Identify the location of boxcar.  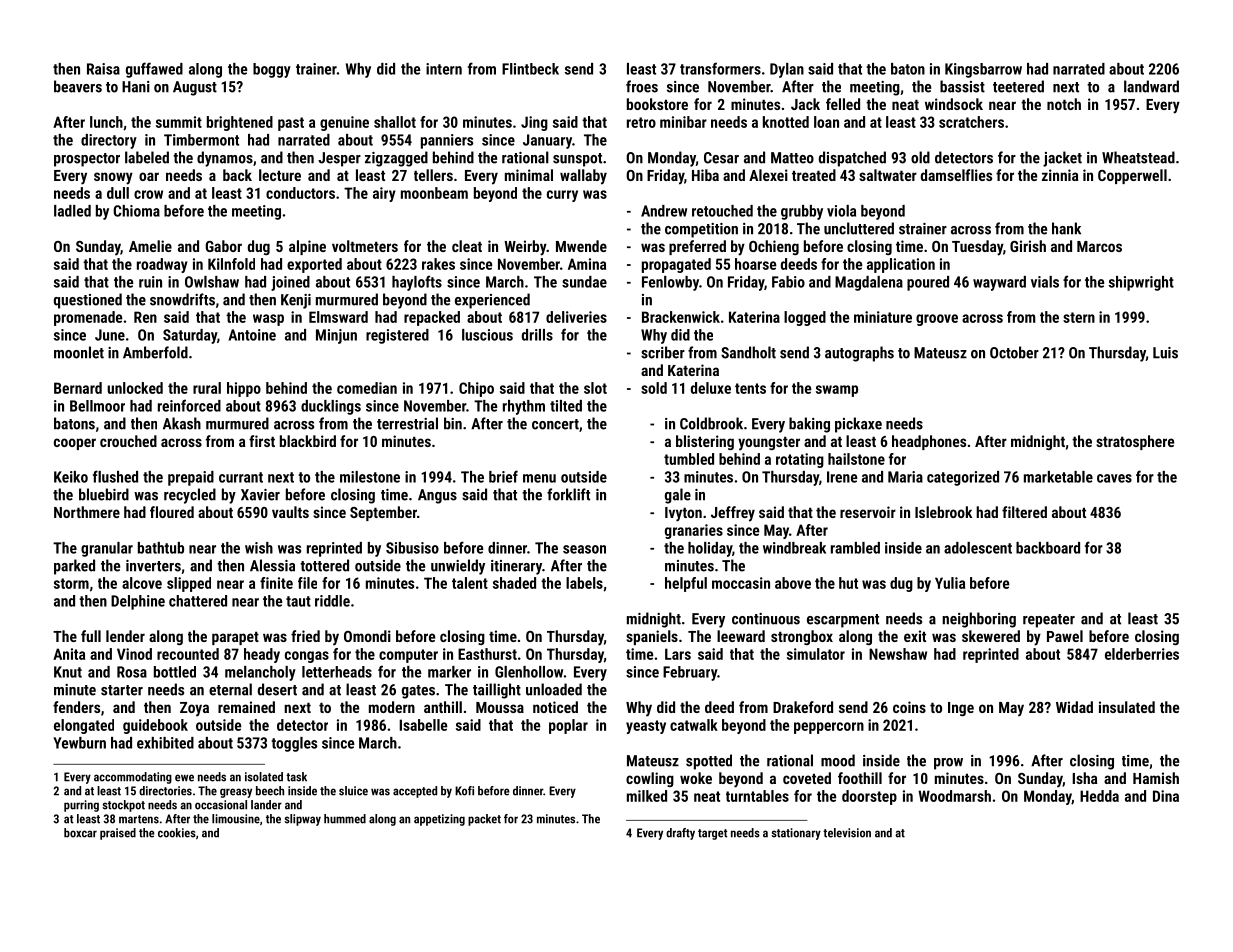
(80, 833).
